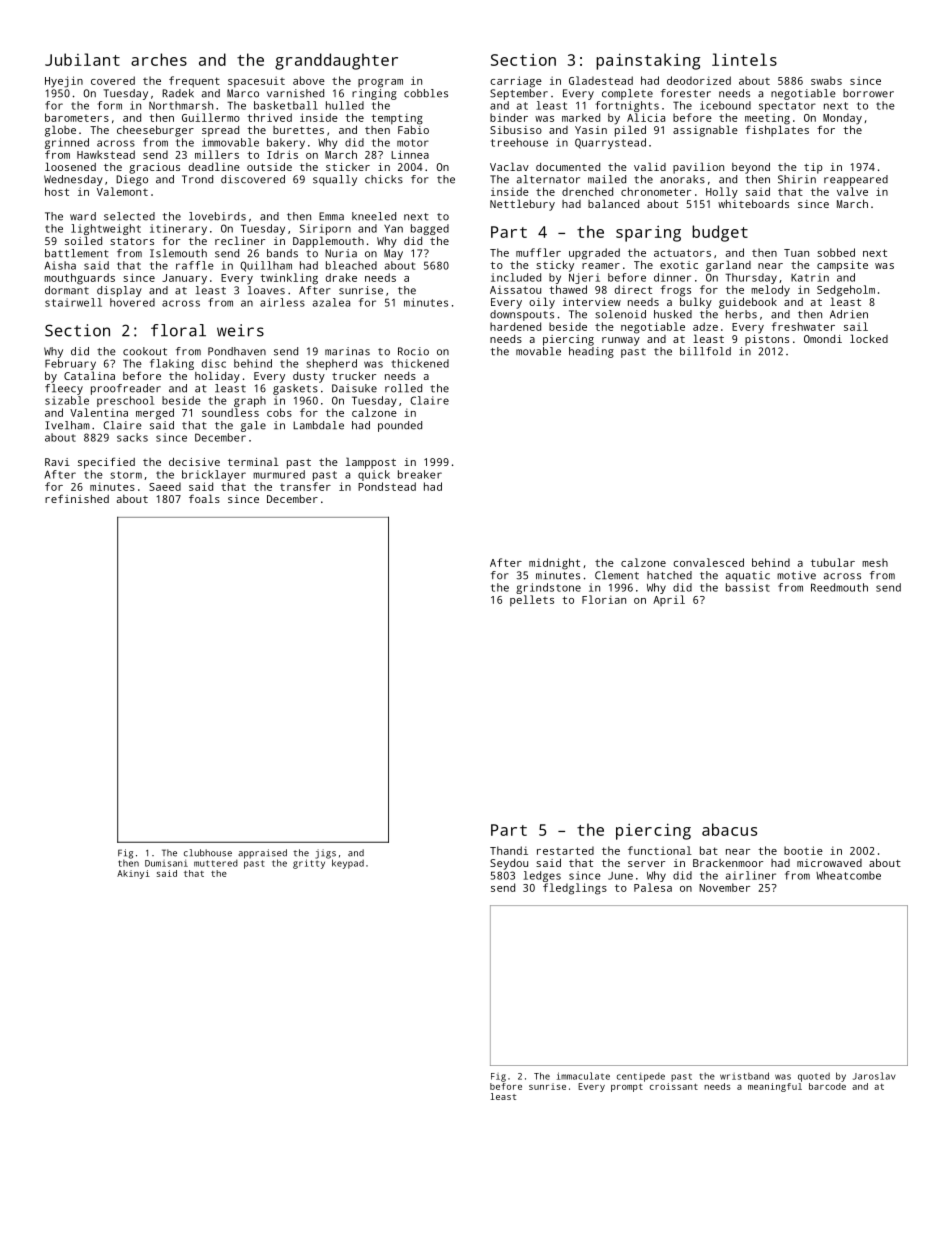 The height and width of the image is (1233, 952). What do you see at coordinates (82, 59) in the image?
I see `Jubilant` at bounding box center [82, 59].
